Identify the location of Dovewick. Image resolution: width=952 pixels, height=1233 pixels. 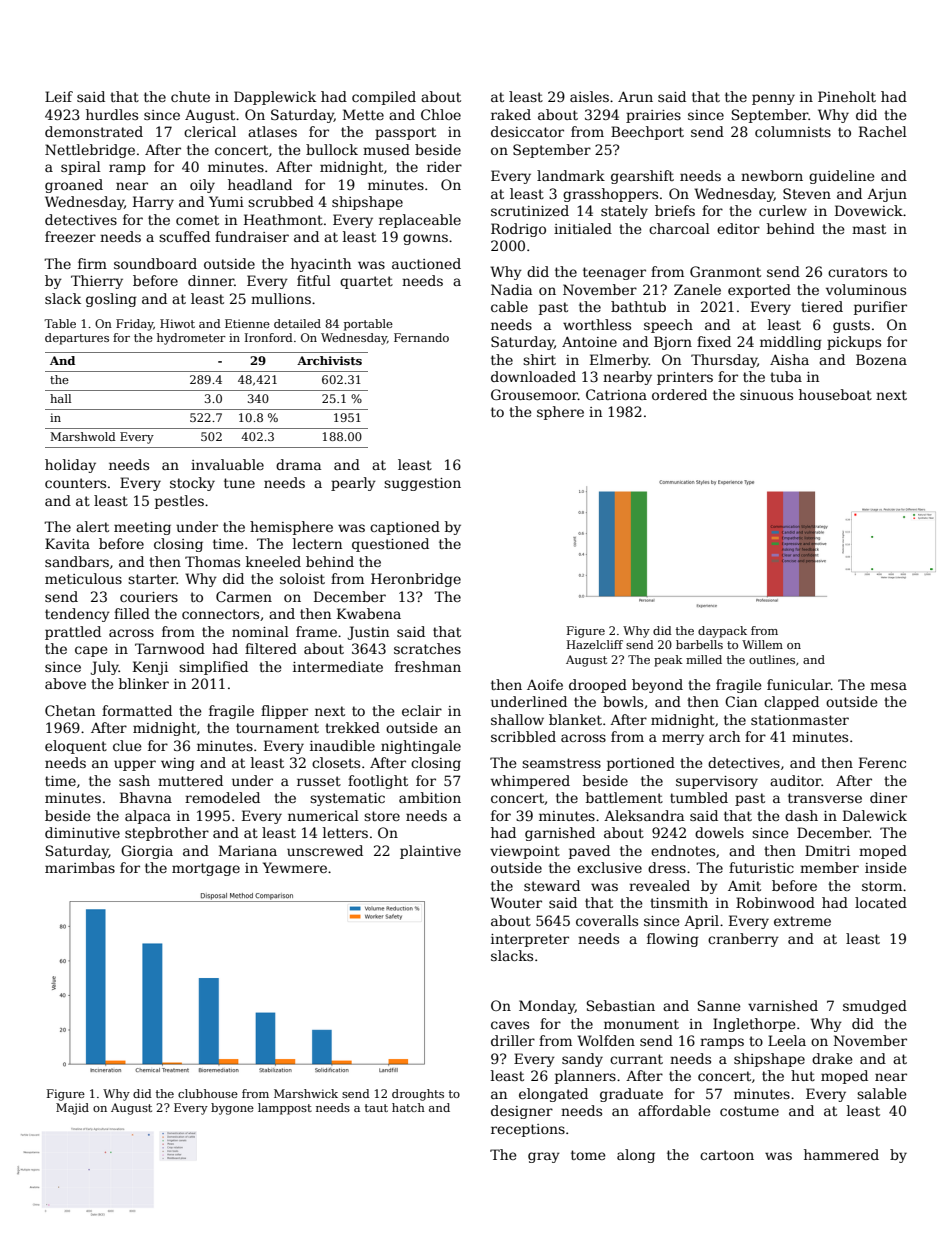
(869, 210).
